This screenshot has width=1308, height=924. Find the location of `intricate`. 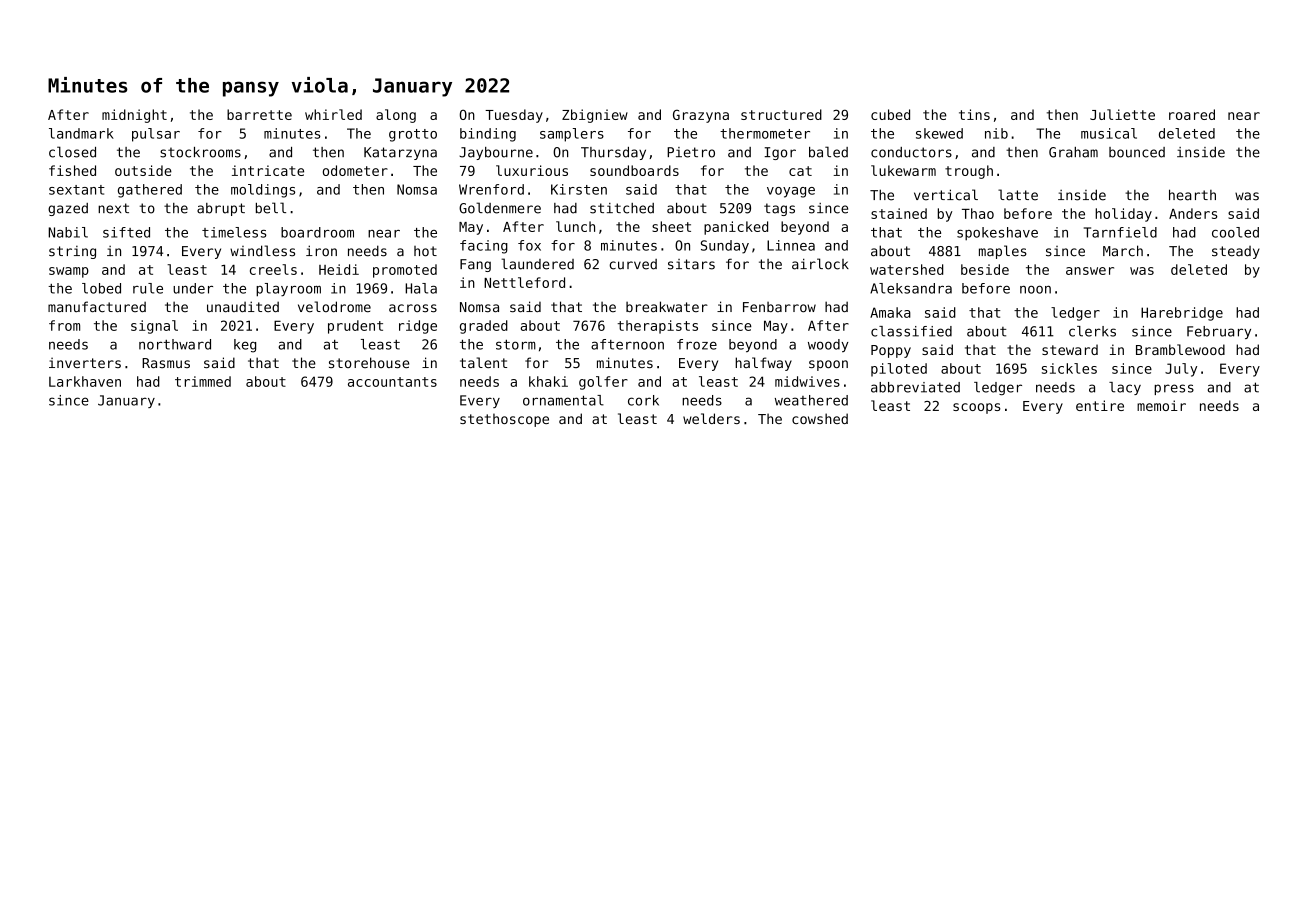

intricate is located at coordinates (268, 170).
